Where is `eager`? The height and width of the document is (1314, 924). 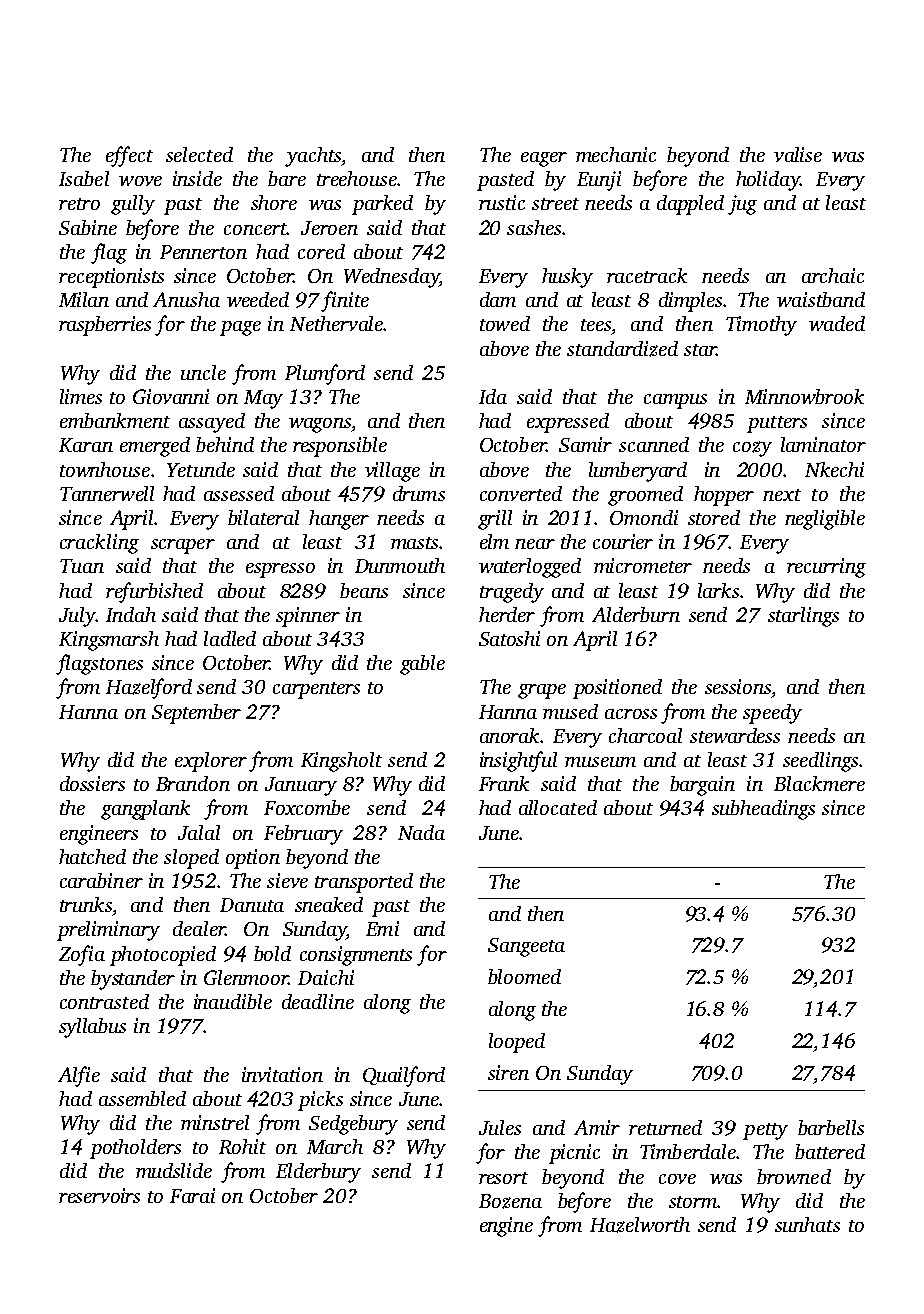
eager is located at coordinates (544, 159).
